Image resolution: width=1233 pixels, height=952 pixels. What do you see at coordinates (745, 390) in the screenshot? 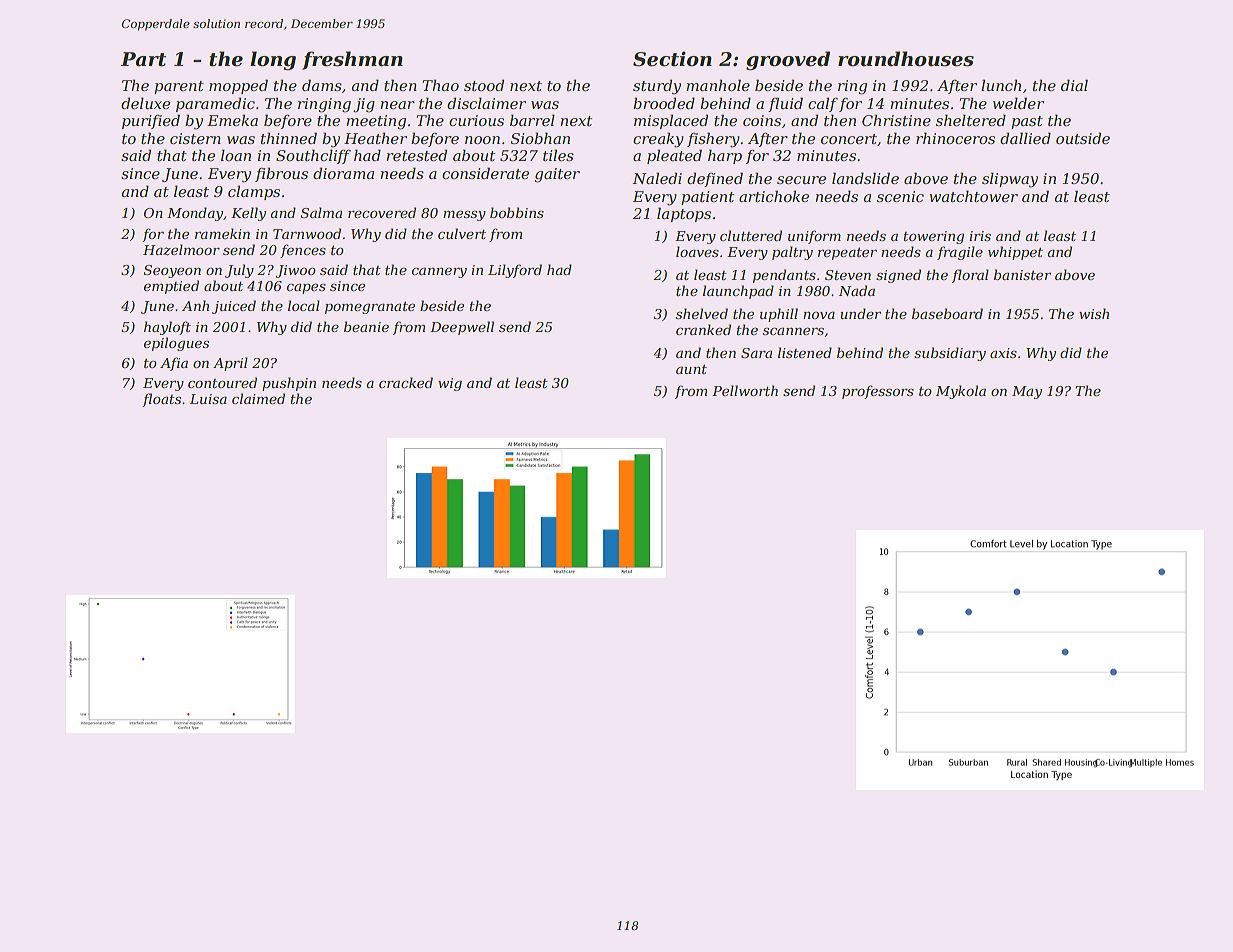
I see `Pellworth` at bounding box center [745, 390].
